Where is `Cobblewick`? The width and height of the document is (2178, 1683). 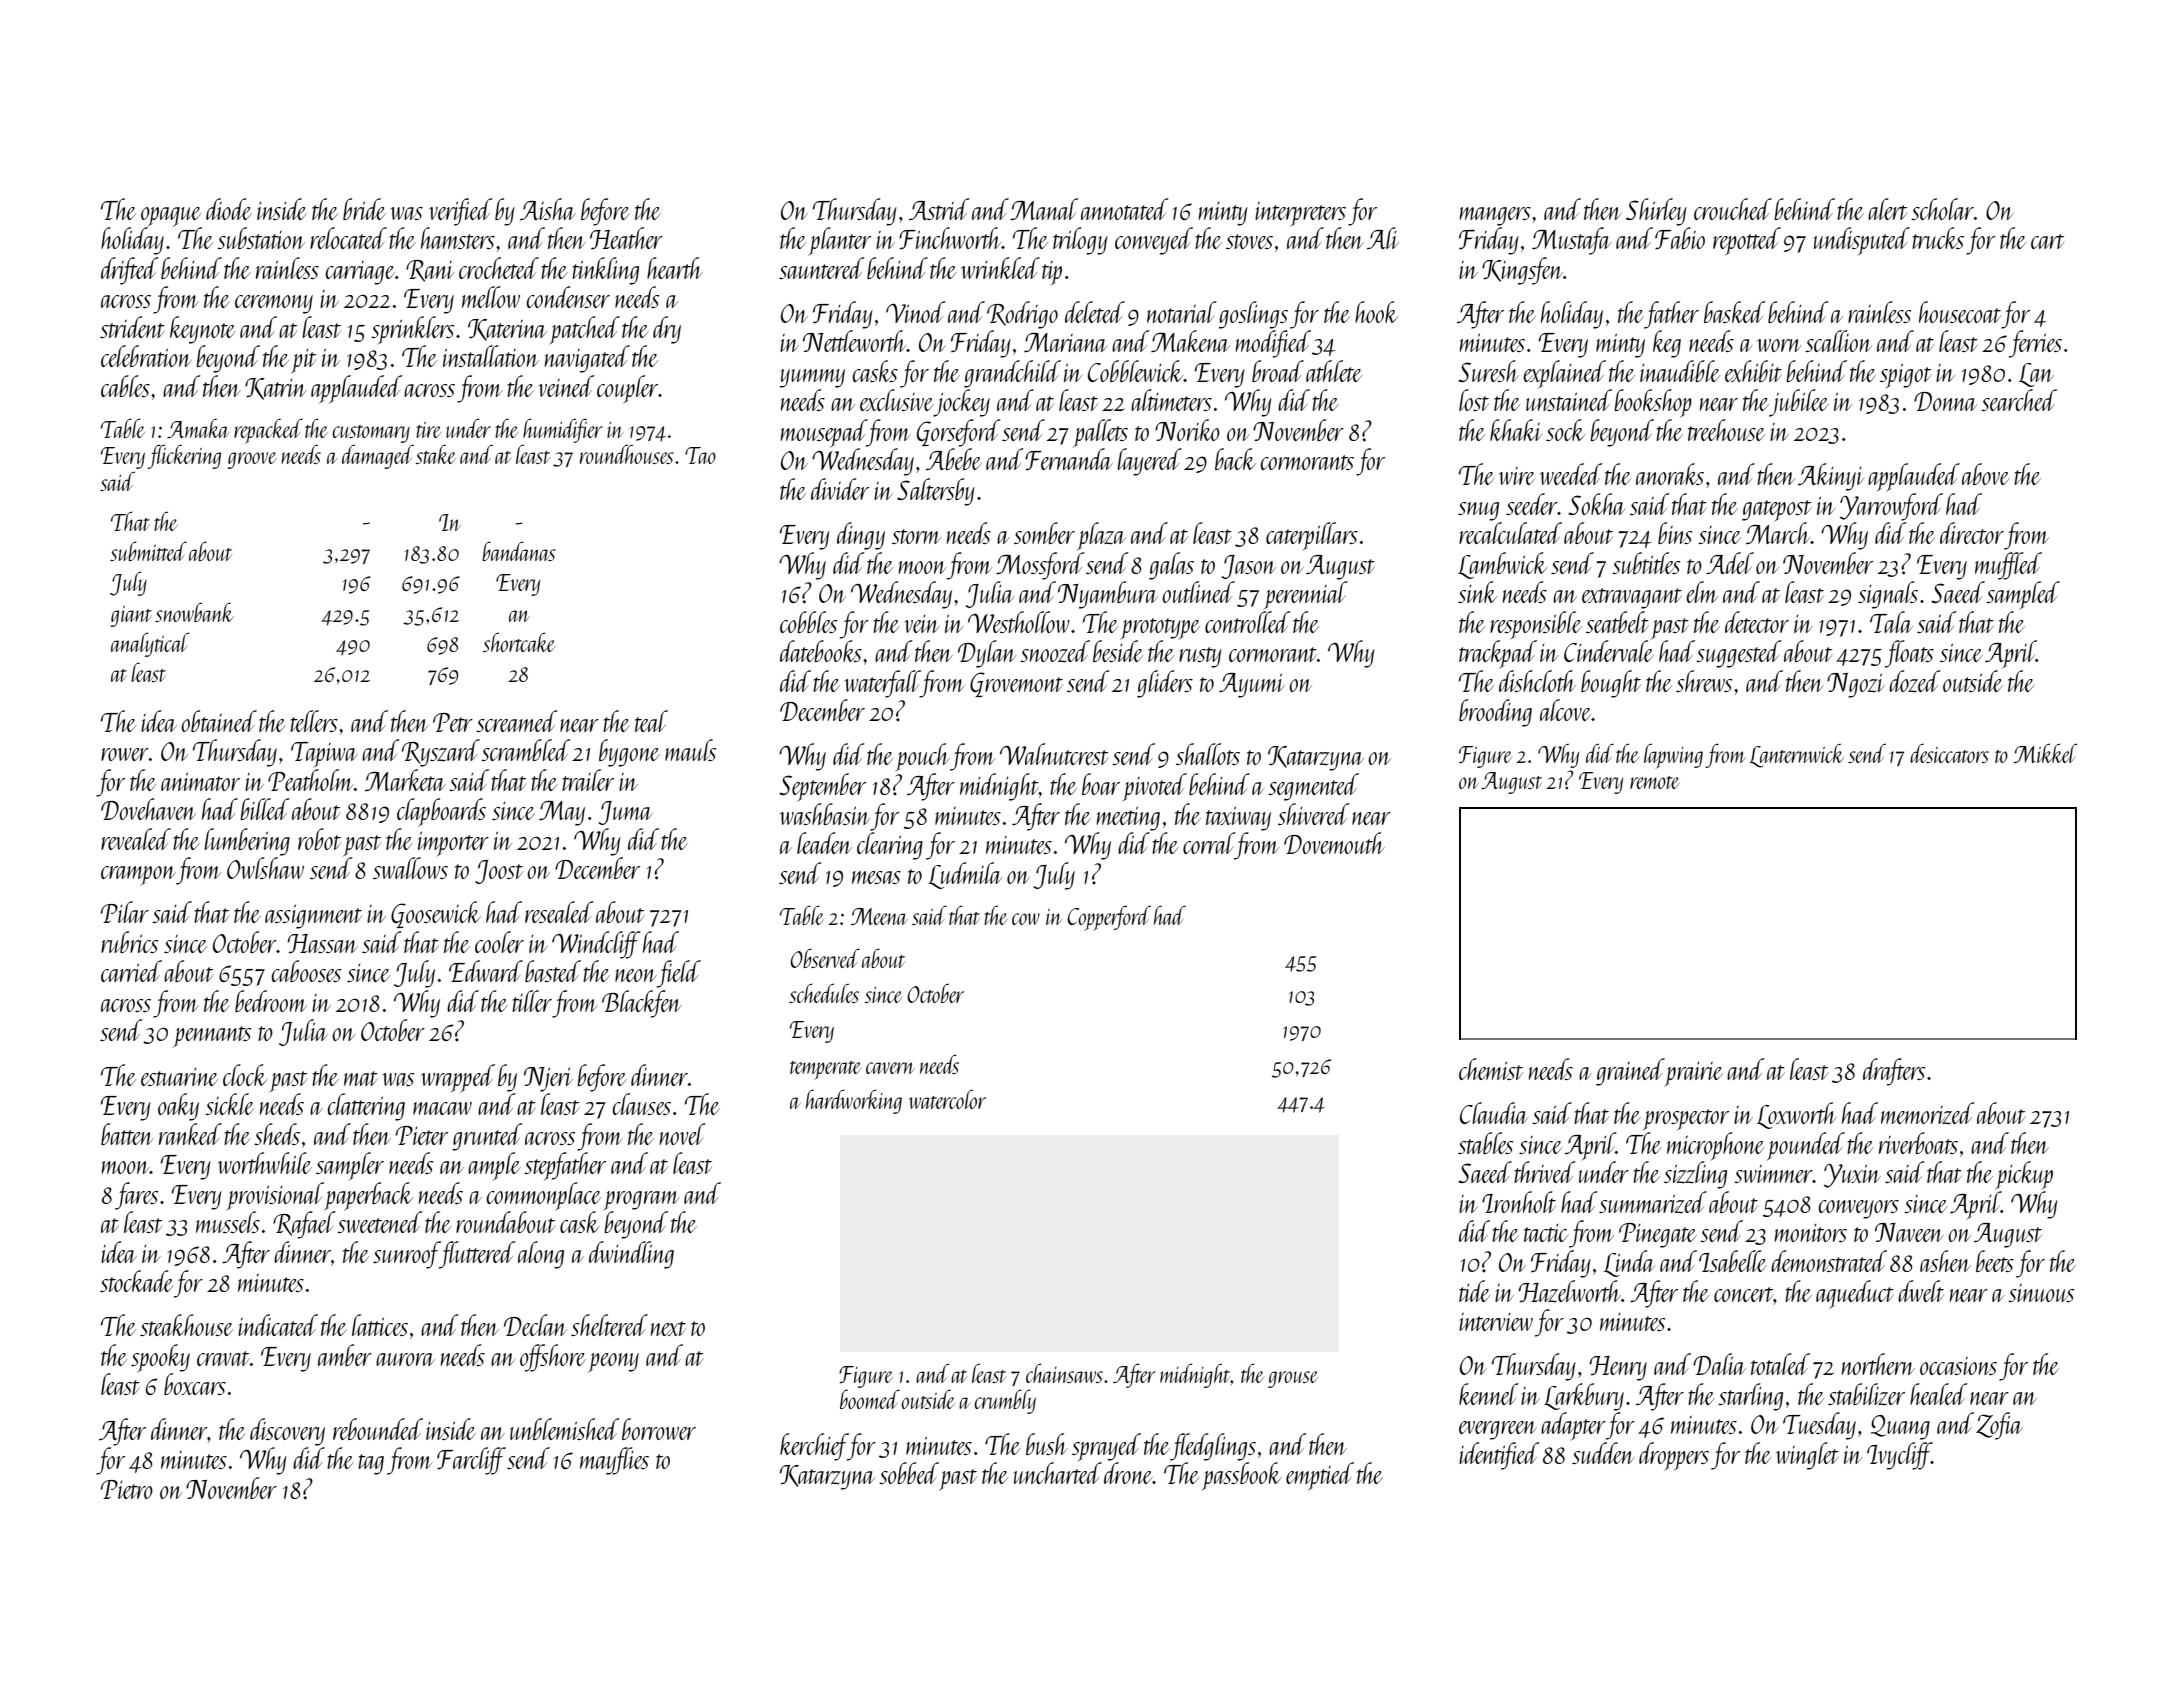
Cobblewick is located at coordinates (1136, 371).
